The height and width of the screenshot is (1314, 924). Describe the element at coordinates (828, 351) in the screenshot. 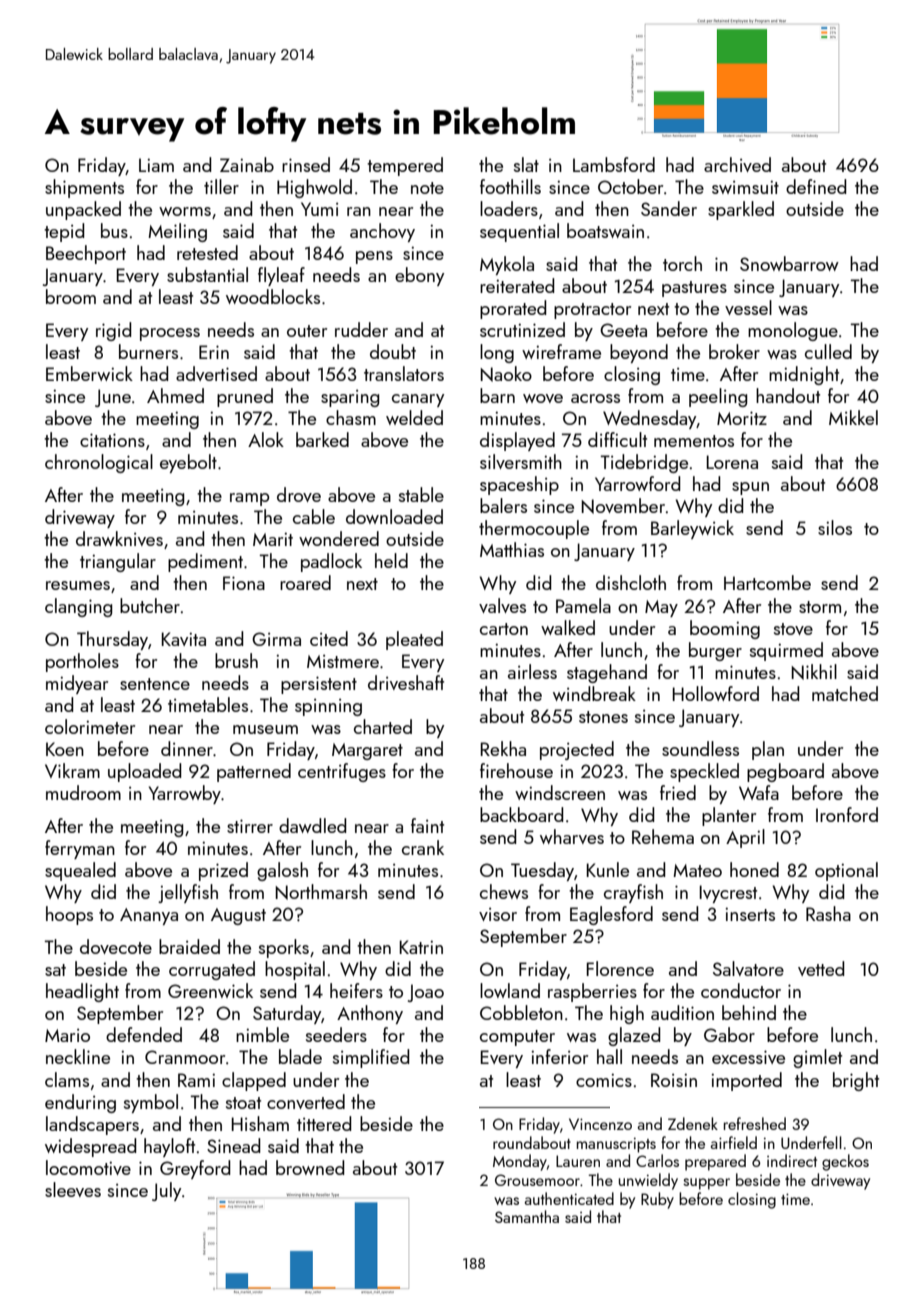

I see `culled` at that location.
